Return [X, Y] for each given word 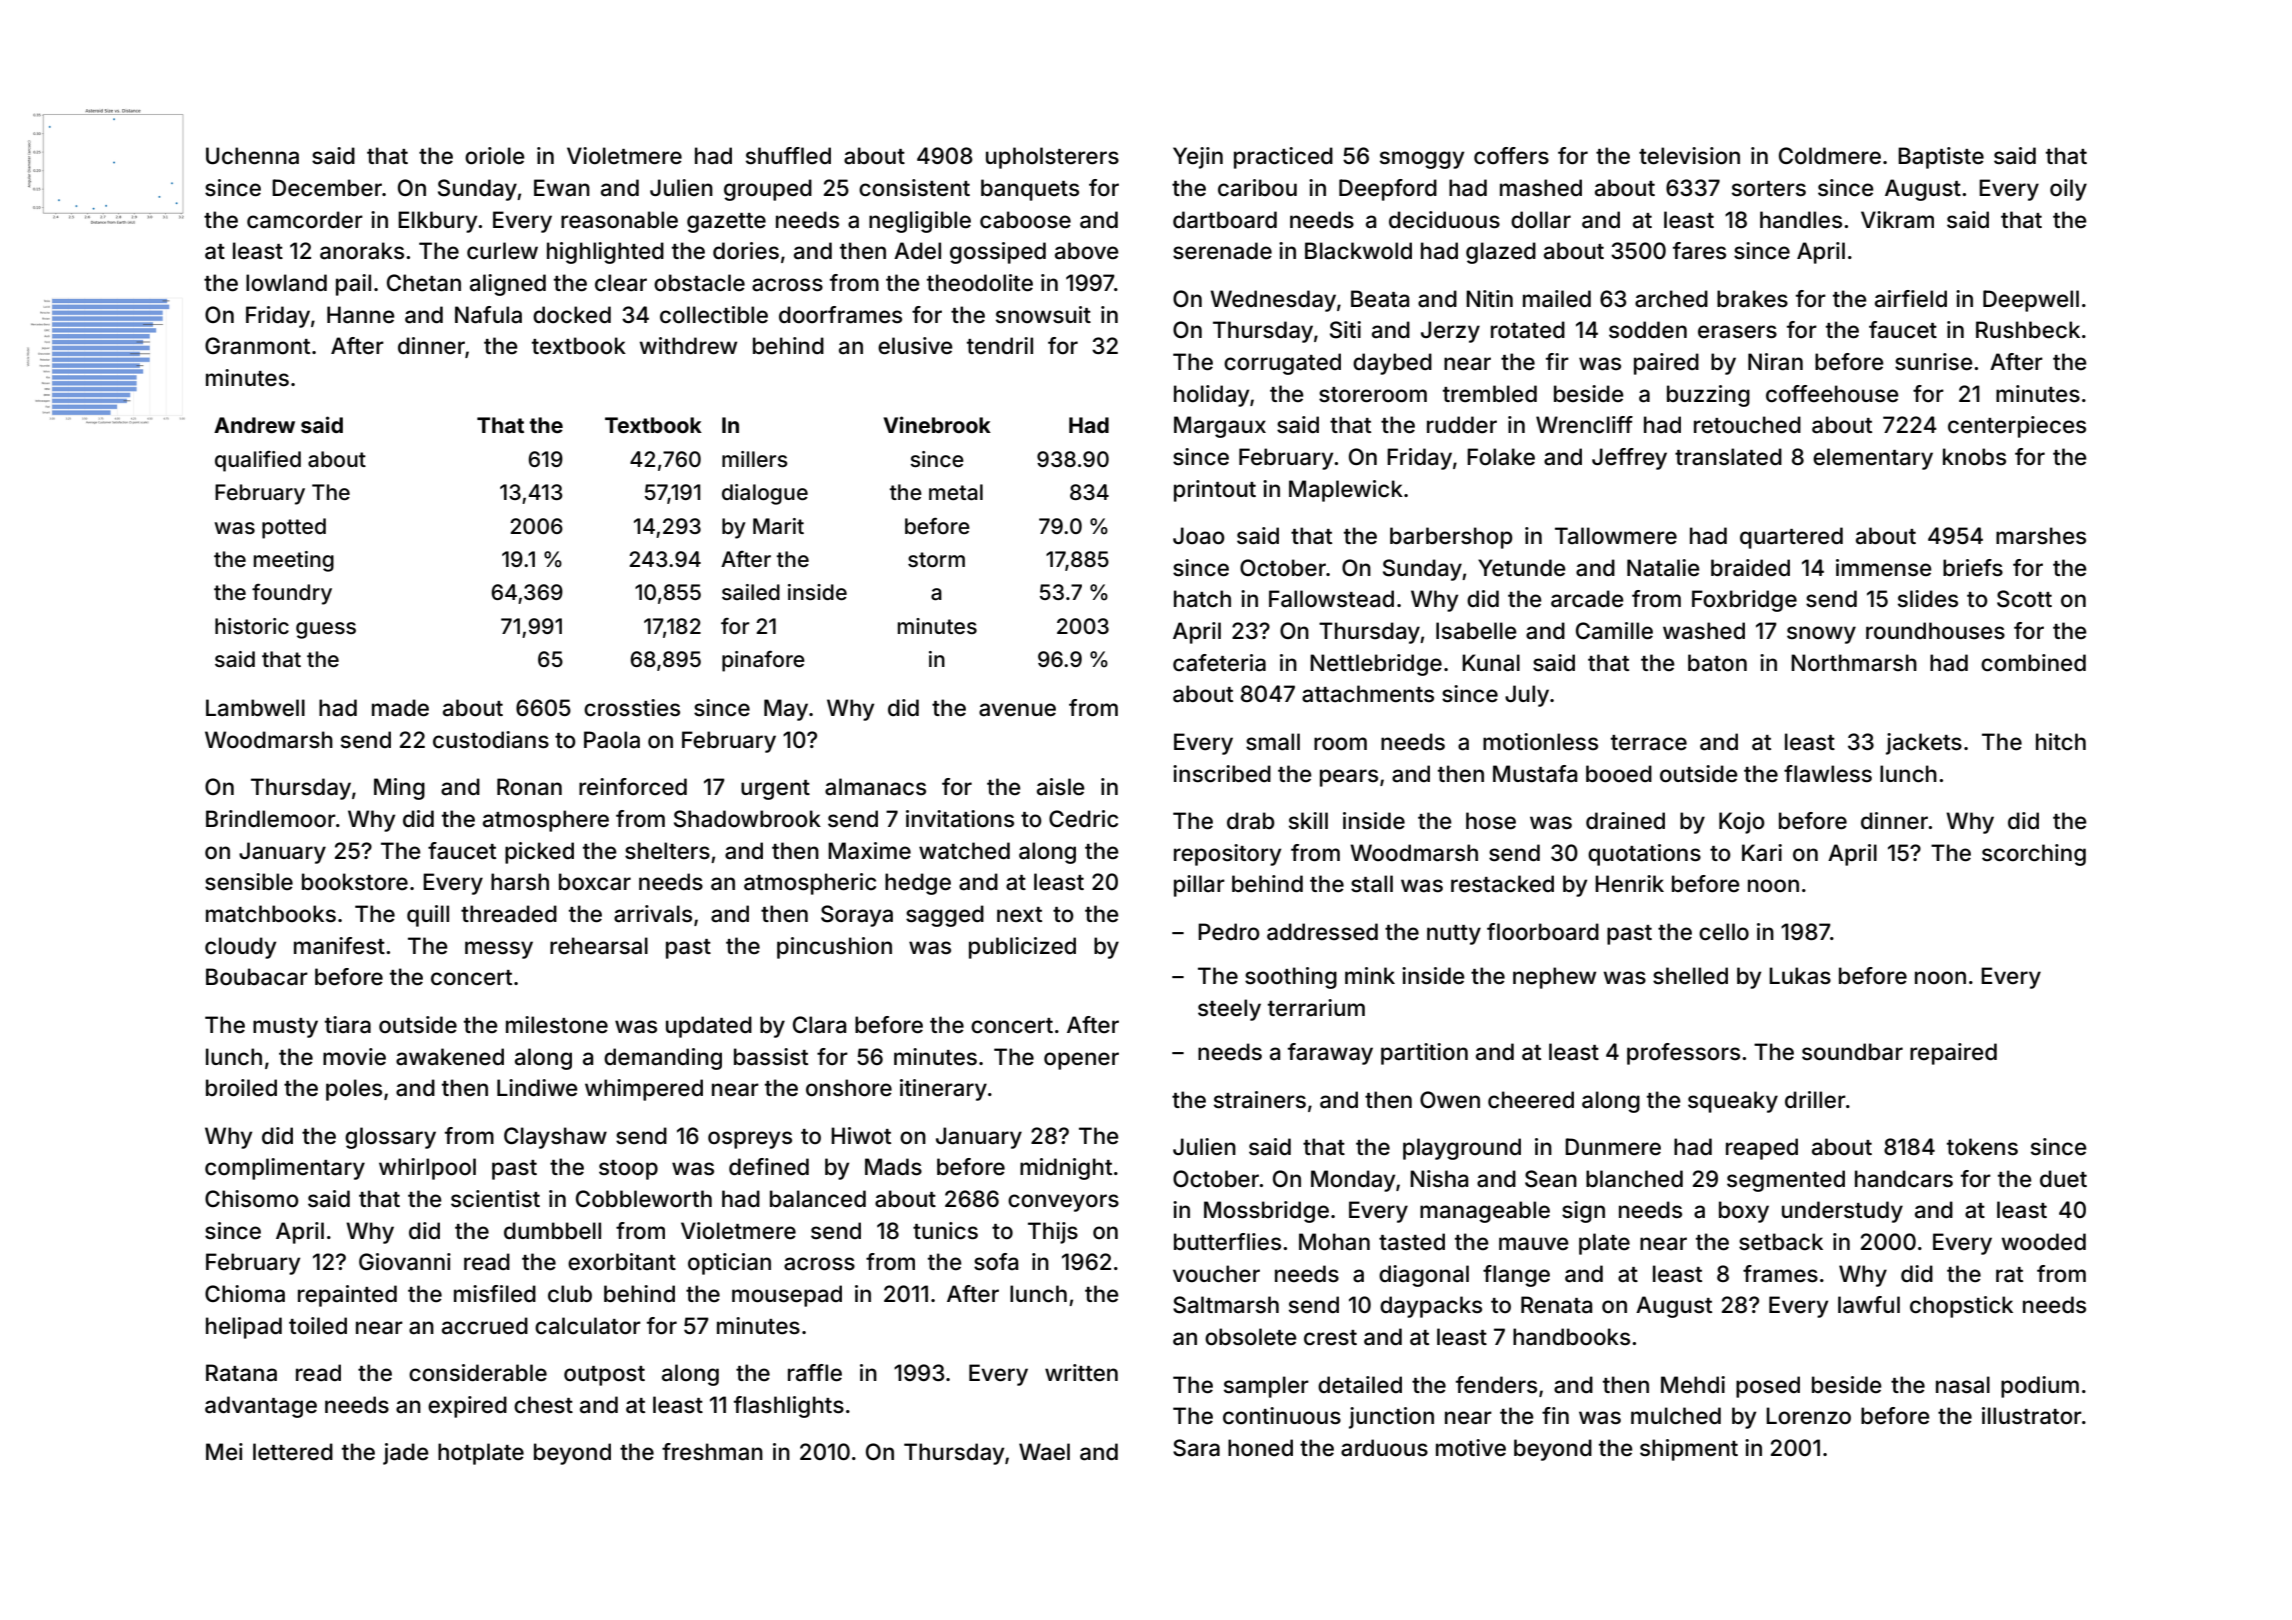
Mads [893, 1167]
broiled [241, 1088]
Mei [224, 1451]
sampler [1266, 1387]
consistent [914, 188]
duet [2063, 1179]
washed [1704, 631]
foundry [292, 594]
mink [1370, 975]
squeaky [1733, 1102]
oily [2068, 190]
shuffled [788, 156]
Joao [1199, 536]
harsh [520, 882]
